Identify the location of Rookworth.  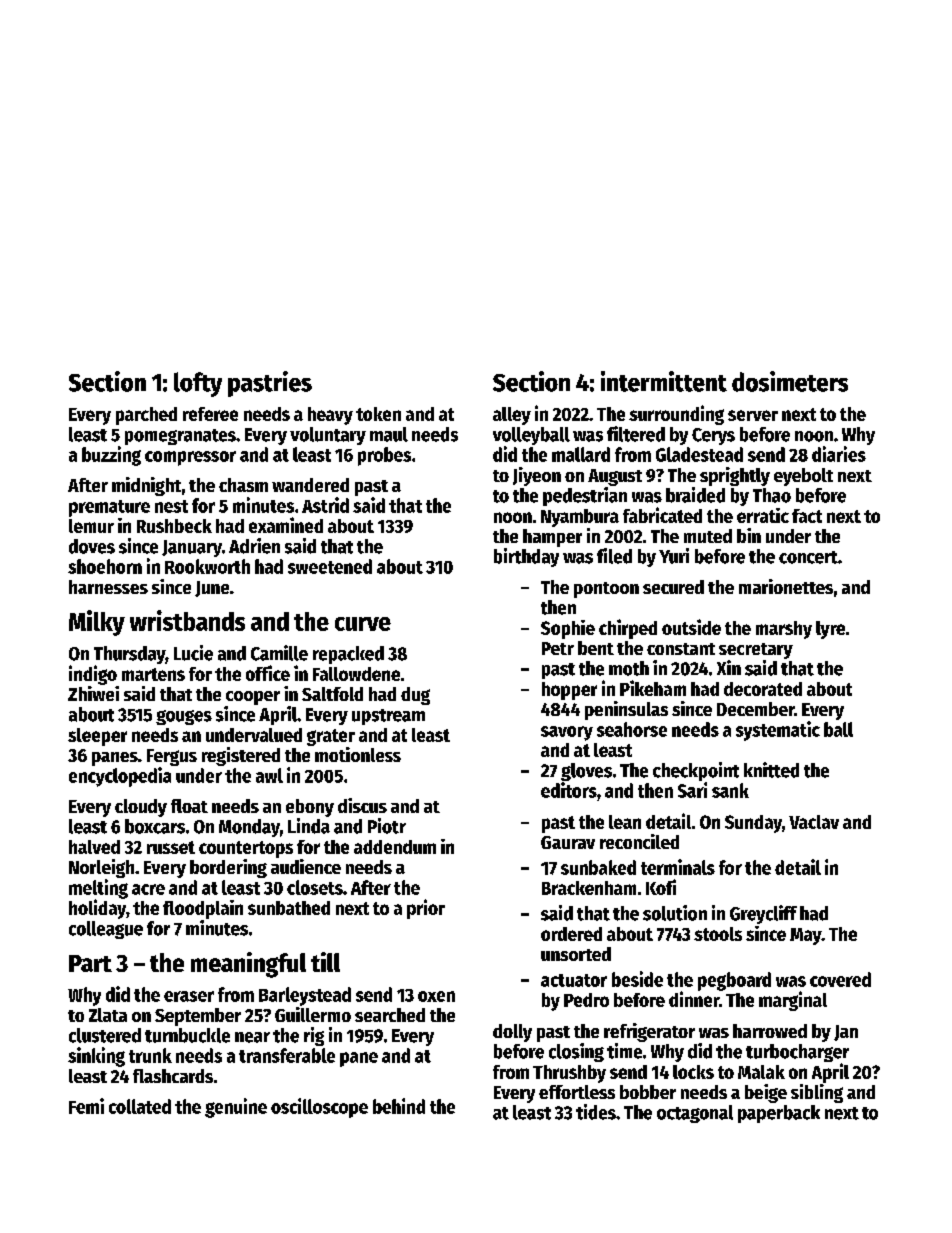
(207, 566).
